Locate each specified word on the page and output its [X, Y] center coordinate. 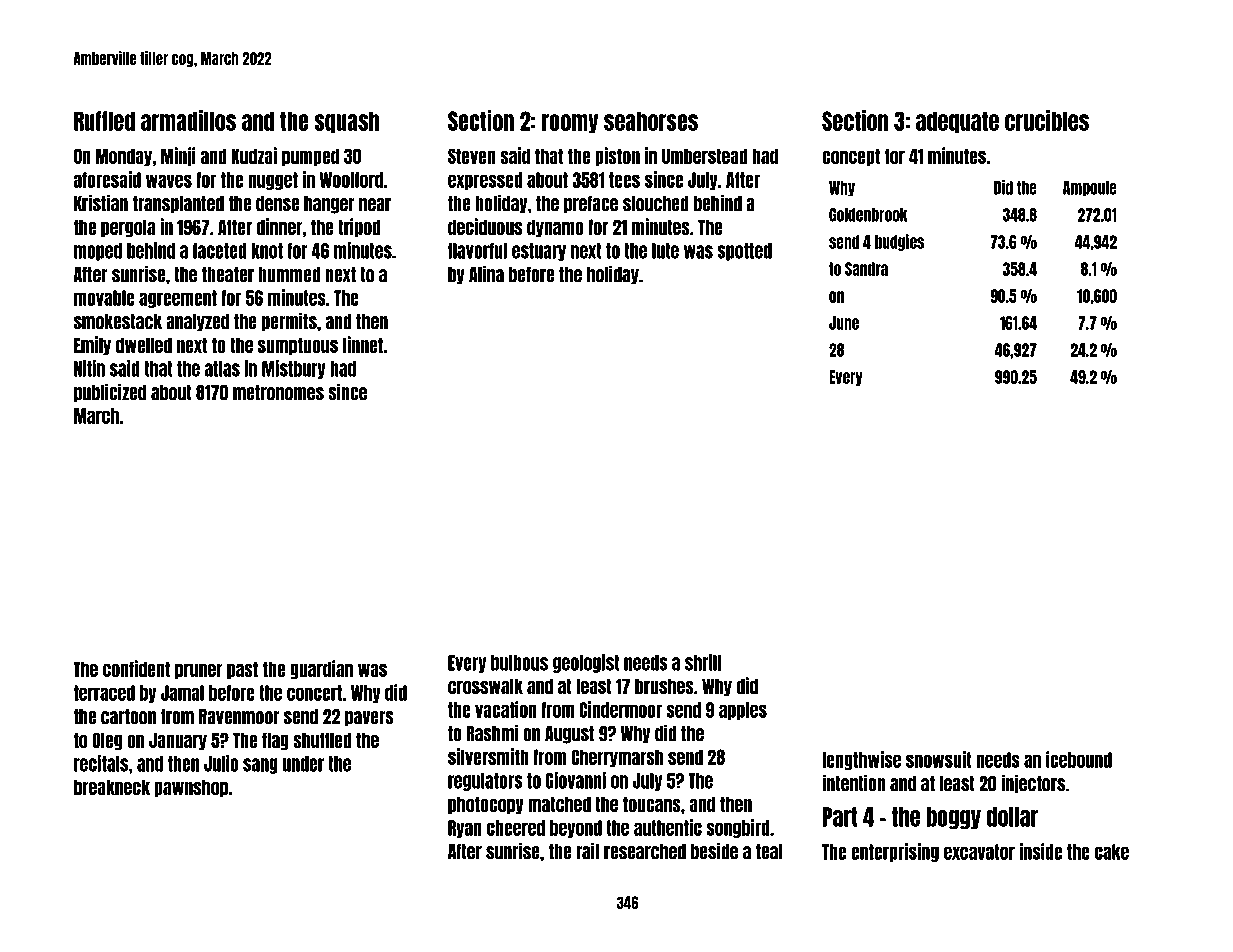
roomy [570, 124]
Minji [178, 156]
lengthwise [861, 760]
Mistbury [294, 369]
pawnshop [191, 788]
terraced [104, 693]
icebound [1079, 759]
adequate [957, 122]
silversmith [488, 756]
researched [645, 852]
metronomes [278, 393]
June [844, 323]
